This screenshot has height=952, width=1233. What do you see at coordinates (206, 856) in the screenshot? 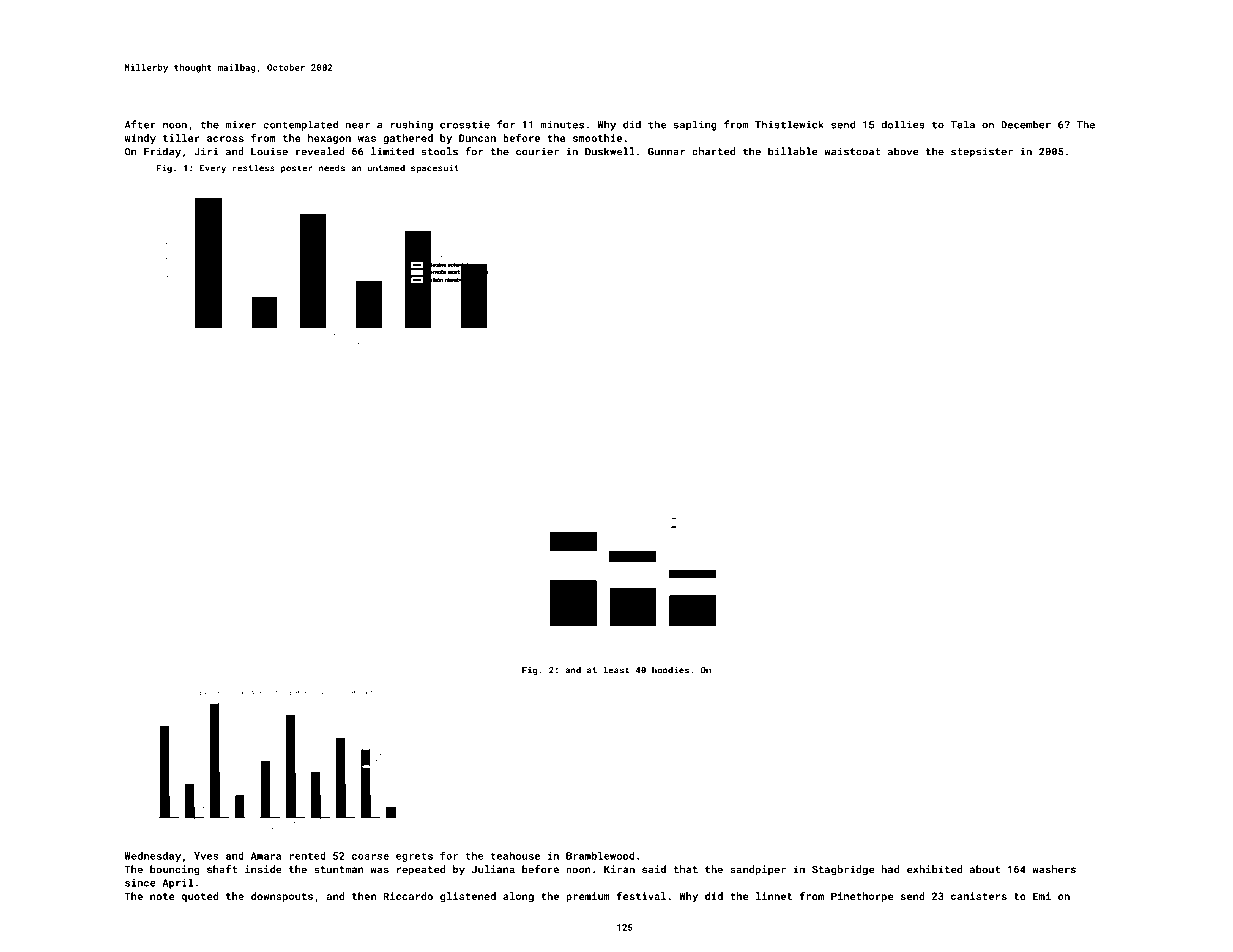
I see `Yves` at bounding box center [206, 856].
